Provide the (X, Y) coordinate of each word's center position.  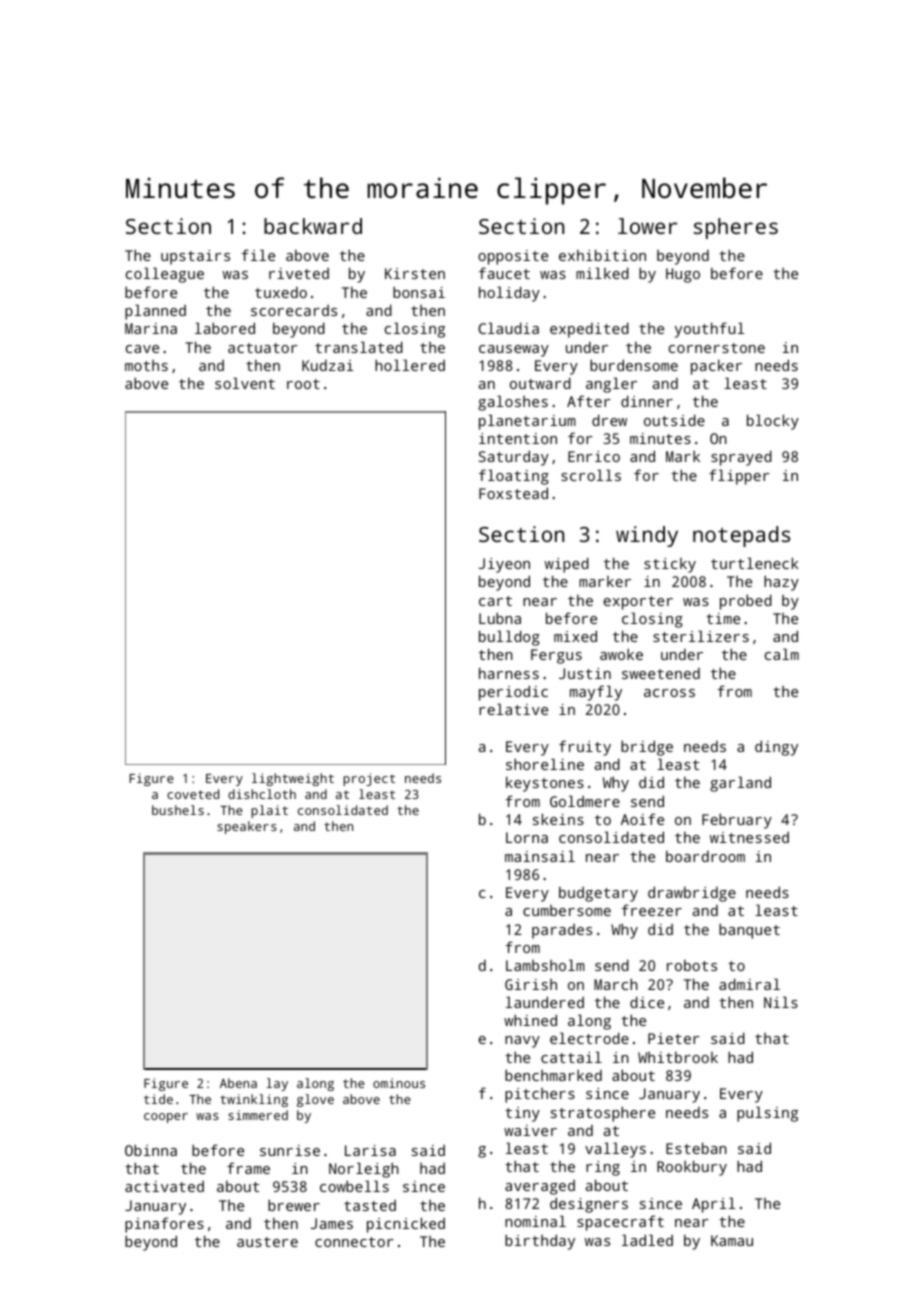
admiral (749, 984)
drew (609, 420)
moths (146, 365)
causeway (514, 351)
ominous (399, 1083)
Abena (238, 1083)
